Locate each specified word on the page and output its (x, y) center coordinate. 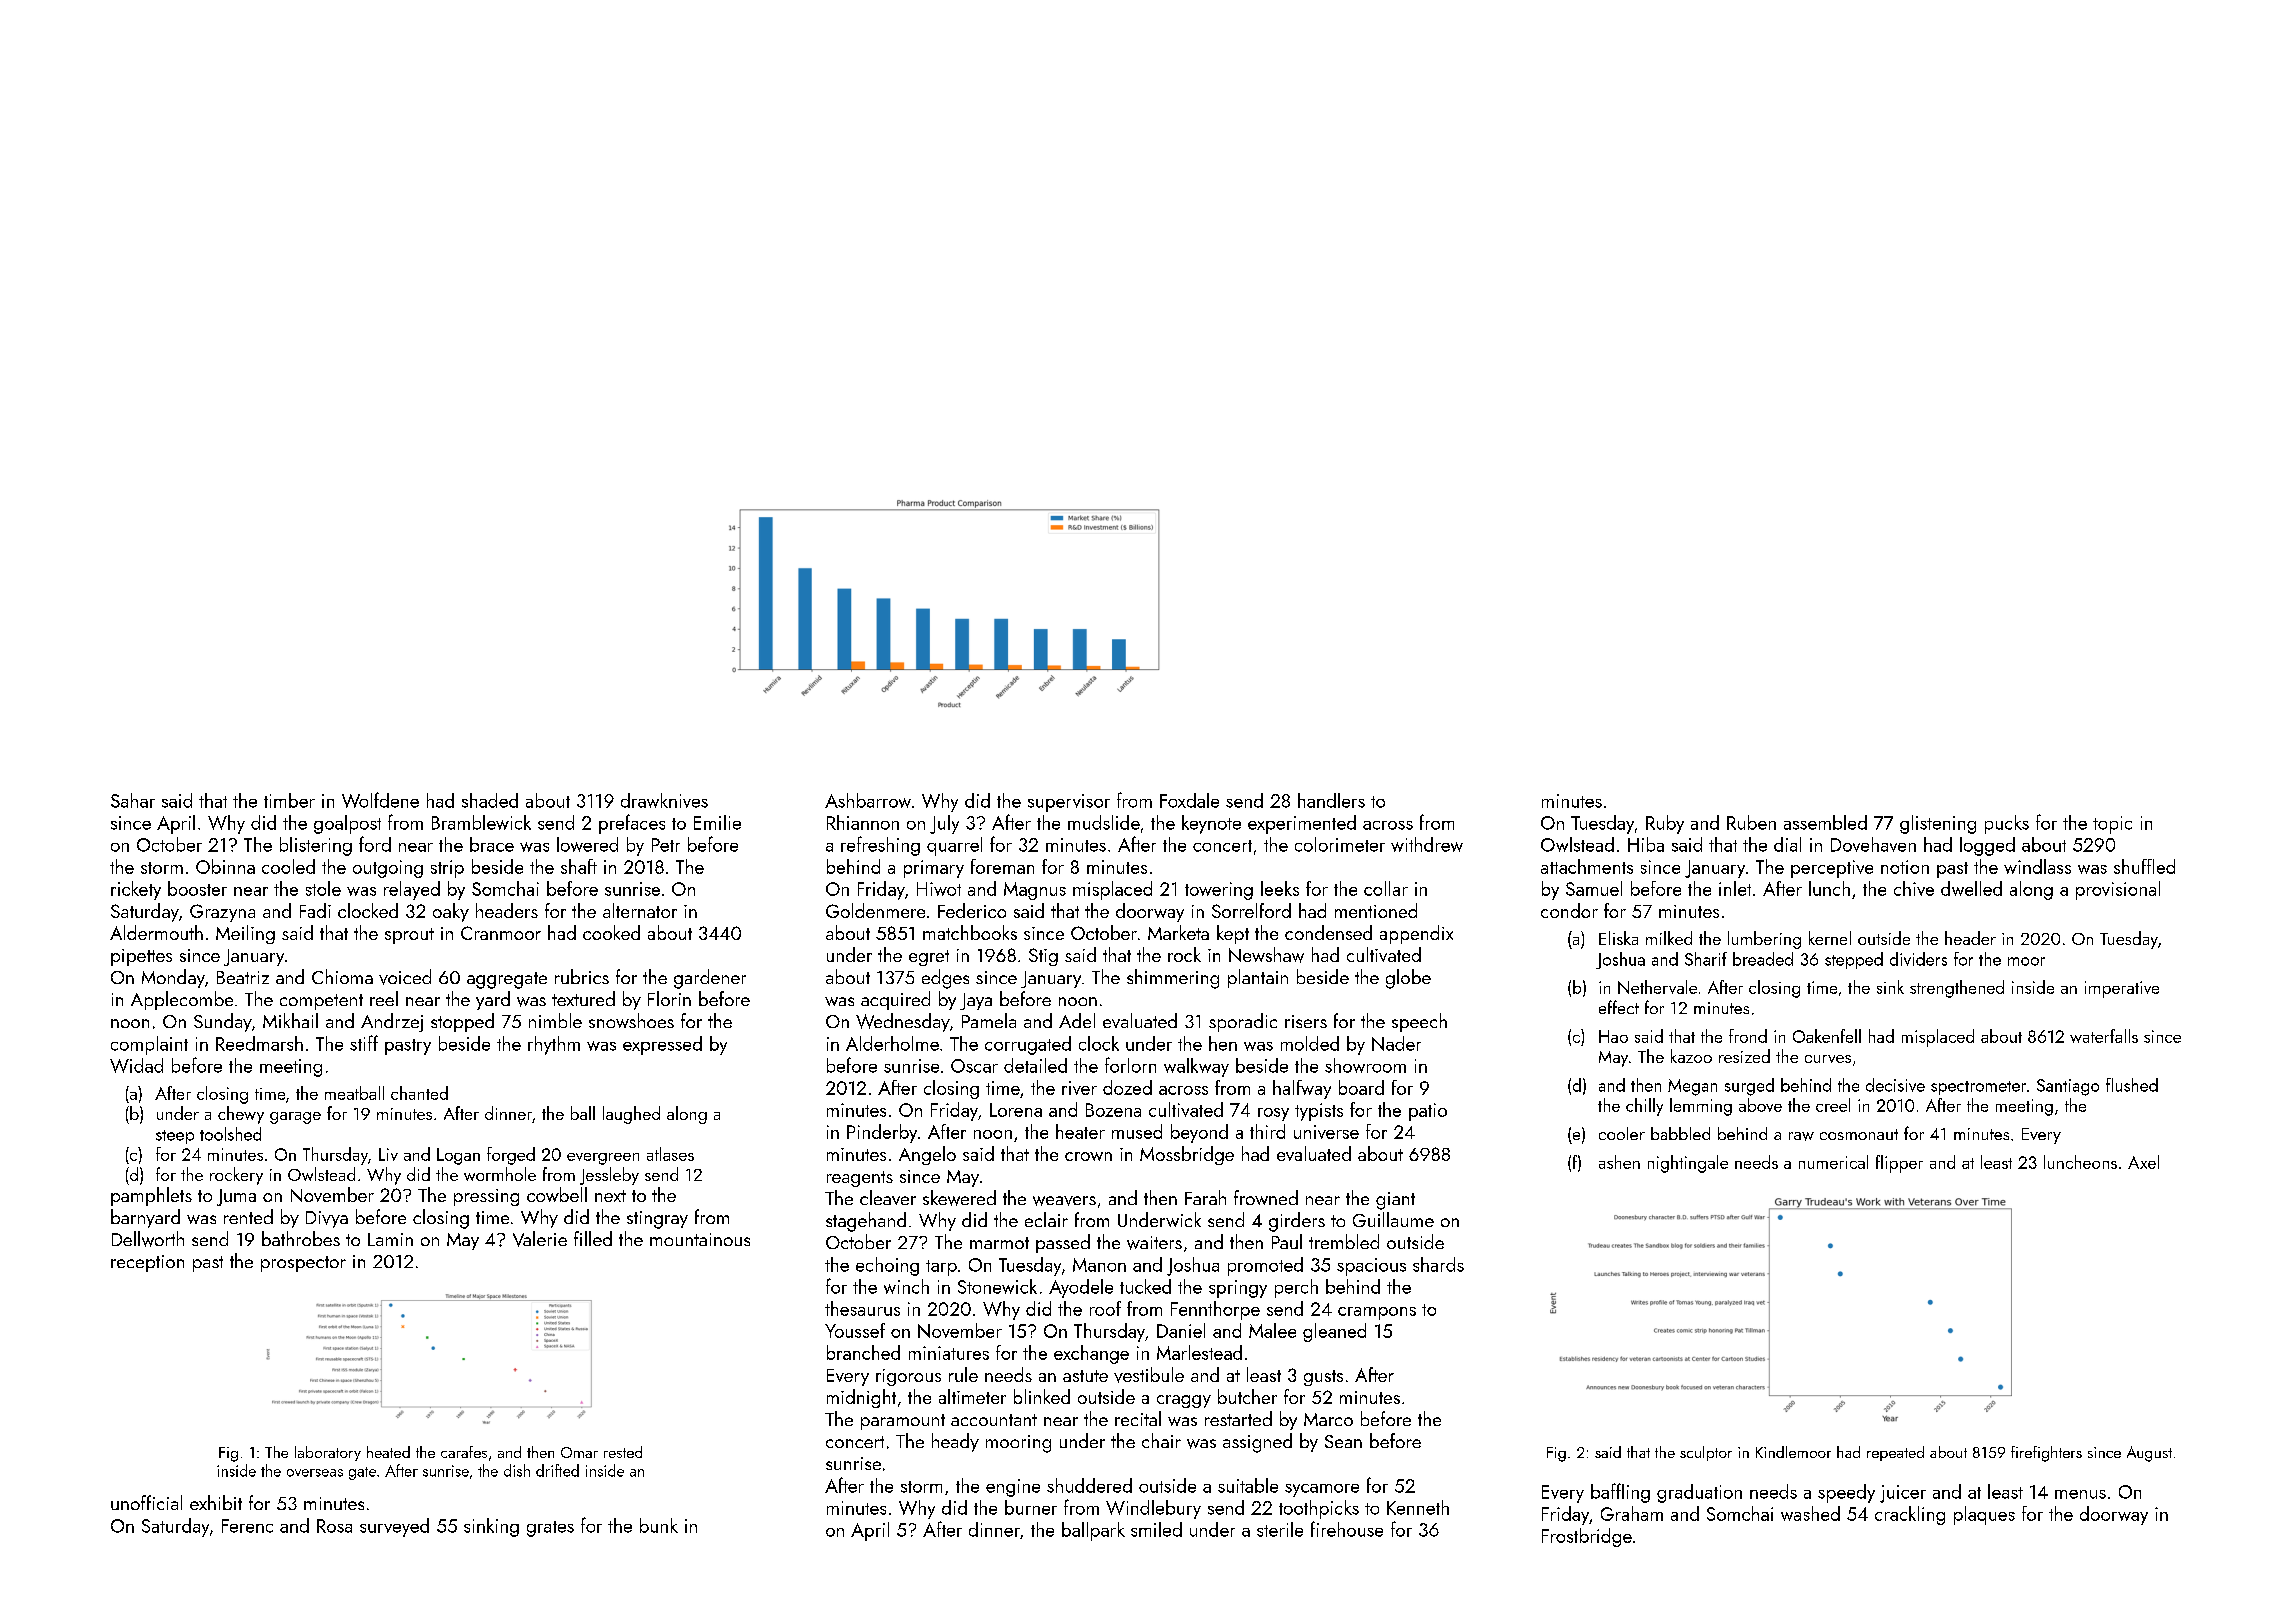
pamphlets (151, 1196)
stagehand (866, 1222)
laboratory (328, 1453)
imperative (2122, 989)
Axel (2143, 1162)
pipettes (141, 957)
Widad (136, 1065)
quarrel (954, 846)
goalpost (347, 824)
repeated (1895, 1453)
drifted (557, 1470)
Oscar (974, 1066)
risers (1306, 1021)
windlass (2037, 866)
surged (1749, 1087)
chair (1161, 1440)
